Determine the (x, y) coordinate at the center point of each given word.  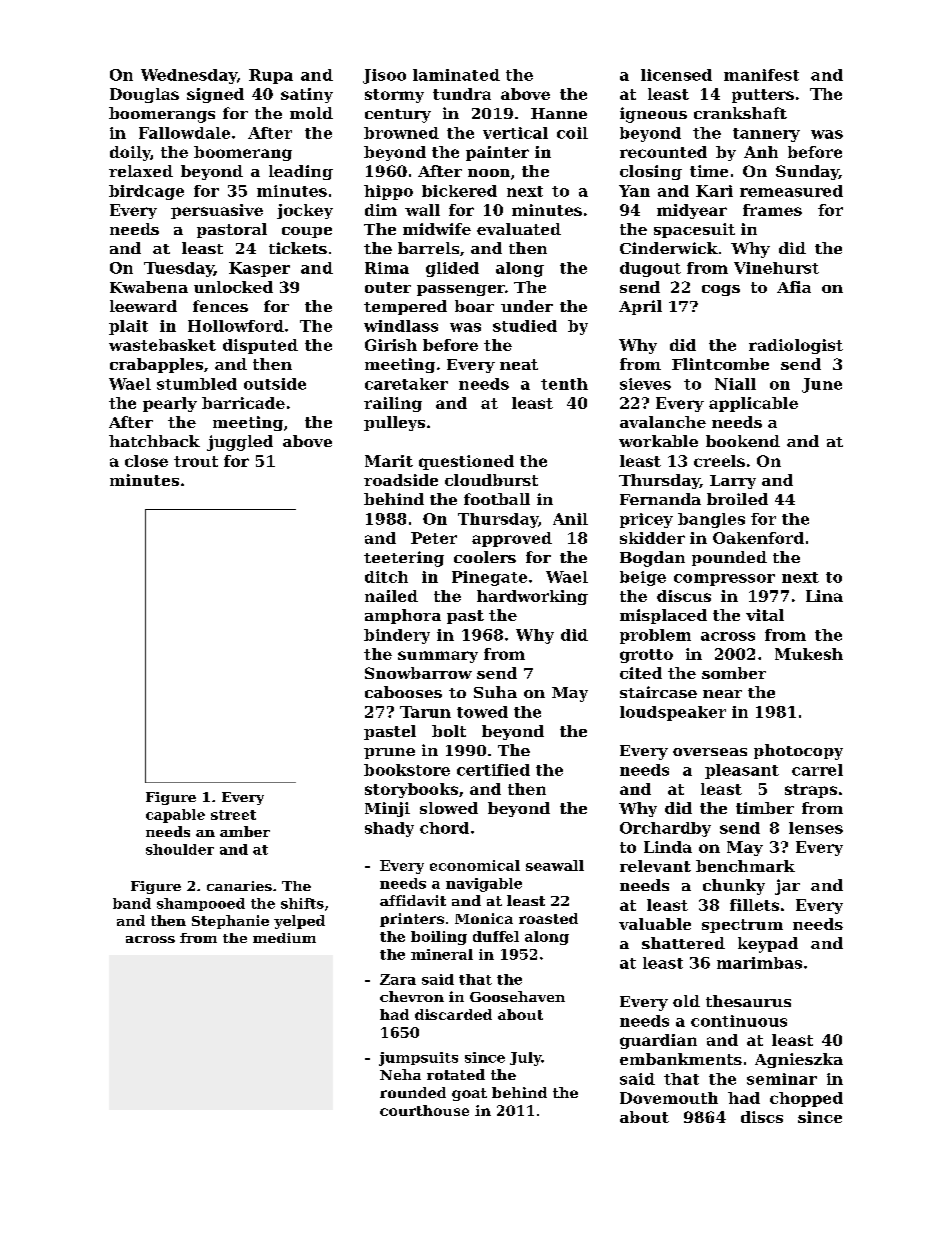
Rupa (271, 76)
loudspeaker (673, 713)
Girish (391, 345)
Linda (668, 847)
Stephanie (230, 922)
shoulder (180, 849)
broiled (737, 499)
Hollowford (236, 326)
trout (196, 461)
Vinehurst (776, 268)
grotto (646, 656)
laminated (456, 75)
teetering (404, 559)
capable (175, 816)
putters (763, 96)
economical (475, 865)
